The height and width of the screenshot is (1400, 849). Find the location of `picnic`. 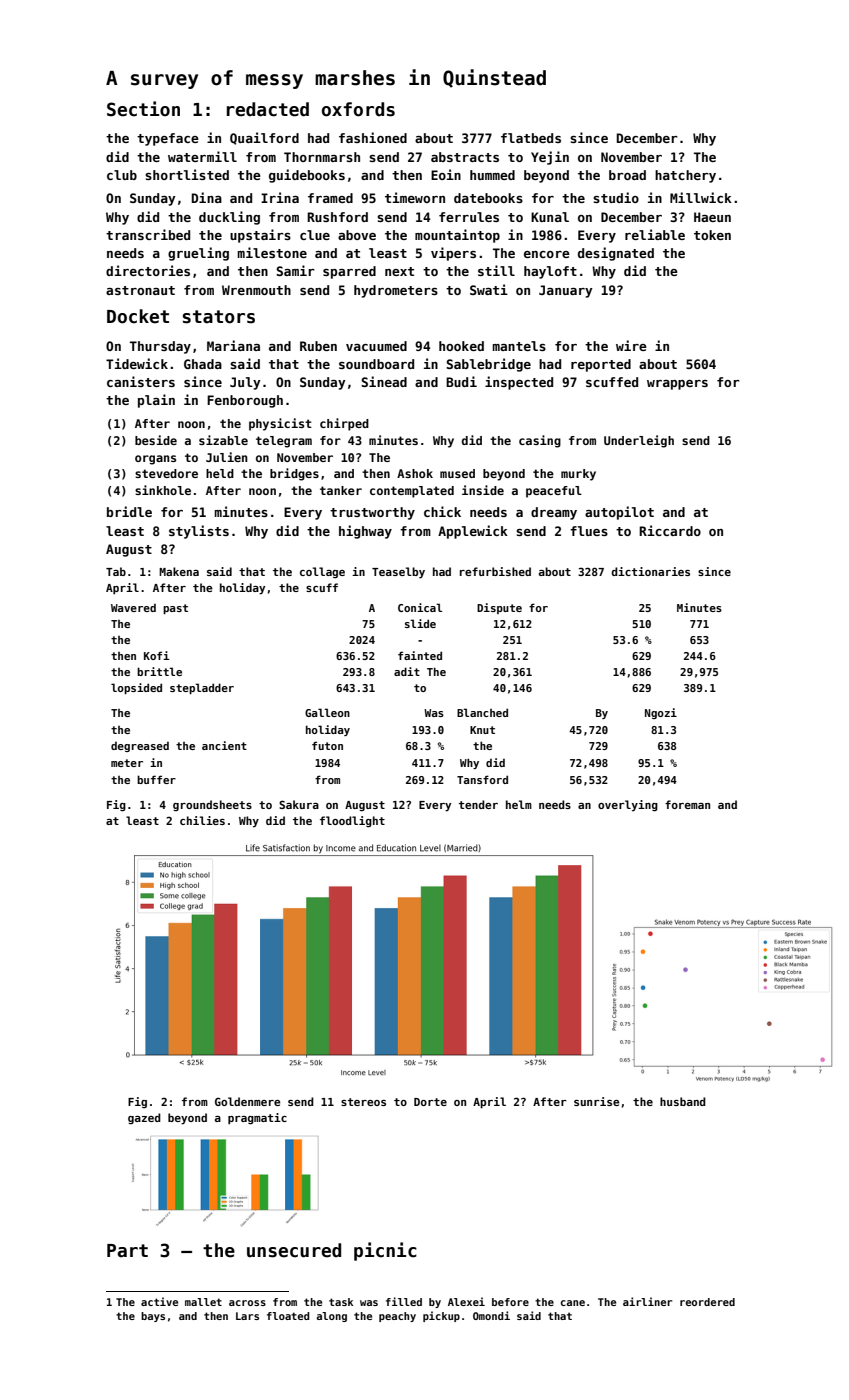

picnic is located at coordinates (385, 1251).
